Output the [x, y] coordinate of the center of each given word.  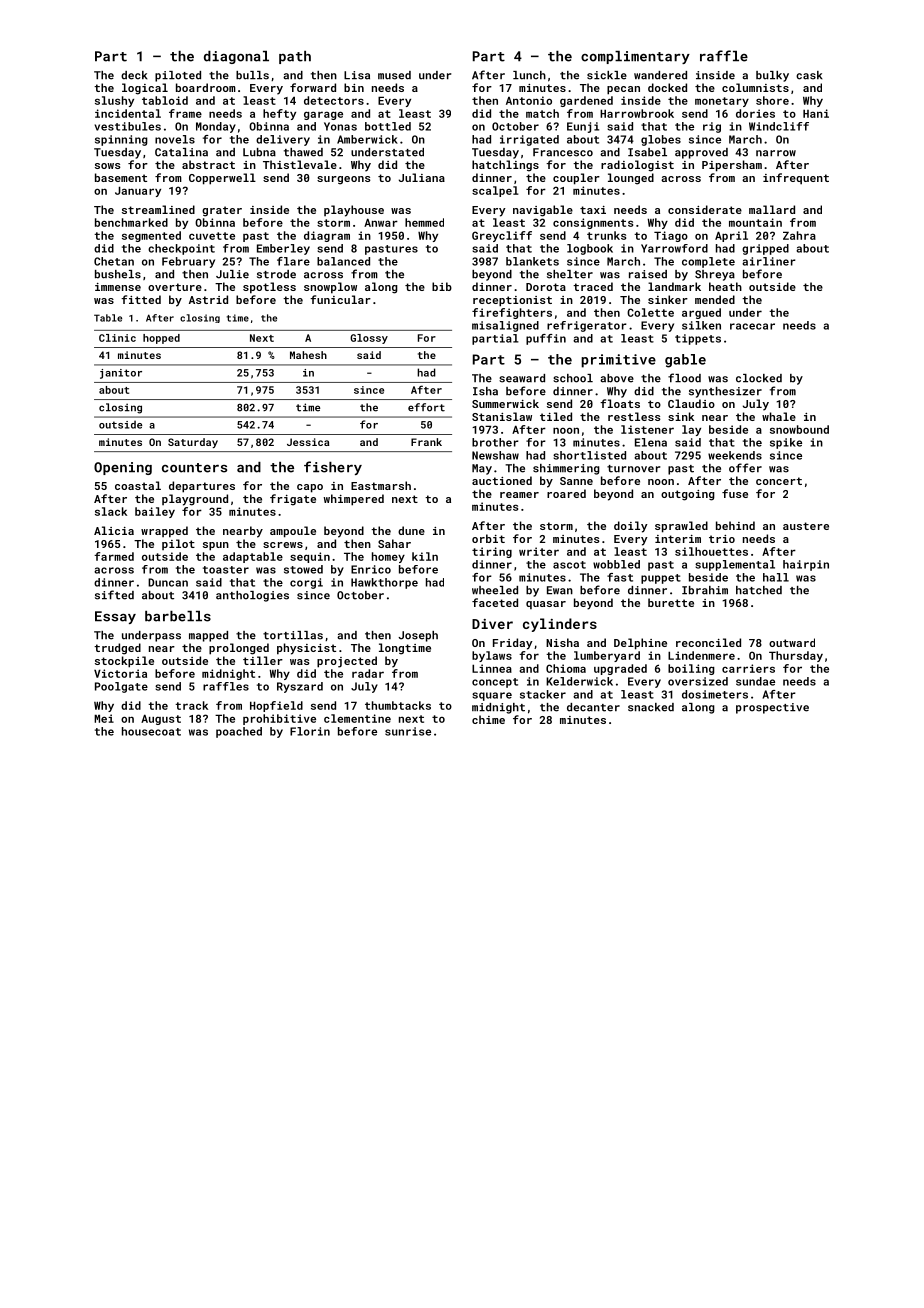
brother [495, 442]
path [295, 57]
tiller [263, 660]
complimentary [635, 57]
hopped [161, 339]
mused [394, 75]
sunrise [408, 731]
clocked [759, 378]
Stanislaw [502, 416]
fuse [735, 493]
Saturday [193, 443]
